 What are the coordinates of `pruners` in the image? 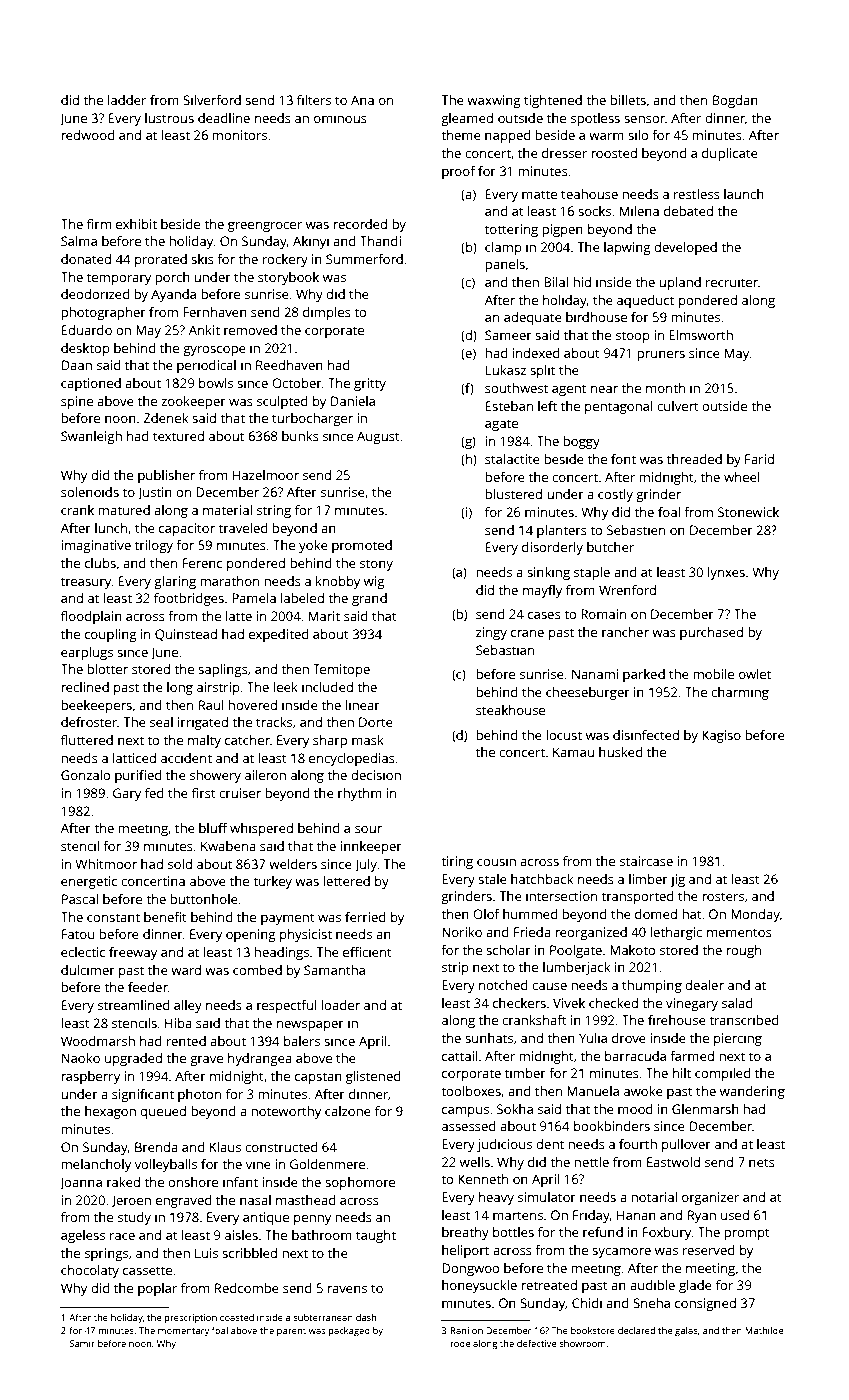 It's located at (661, 356).
